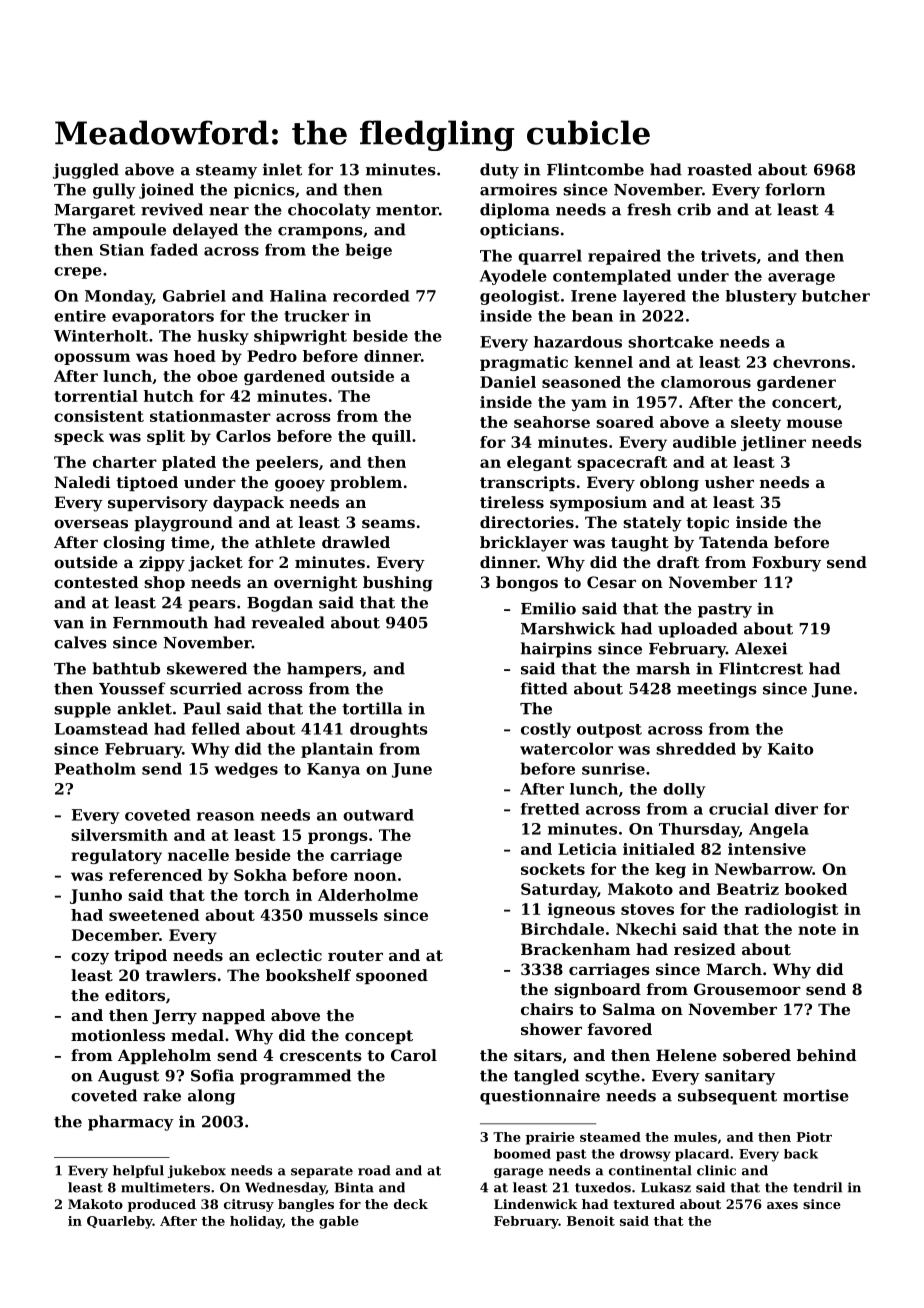  What do you see at coordinates (720, 169) in the screenshot?
I see `roasted` at bounding box center [720, 169].
